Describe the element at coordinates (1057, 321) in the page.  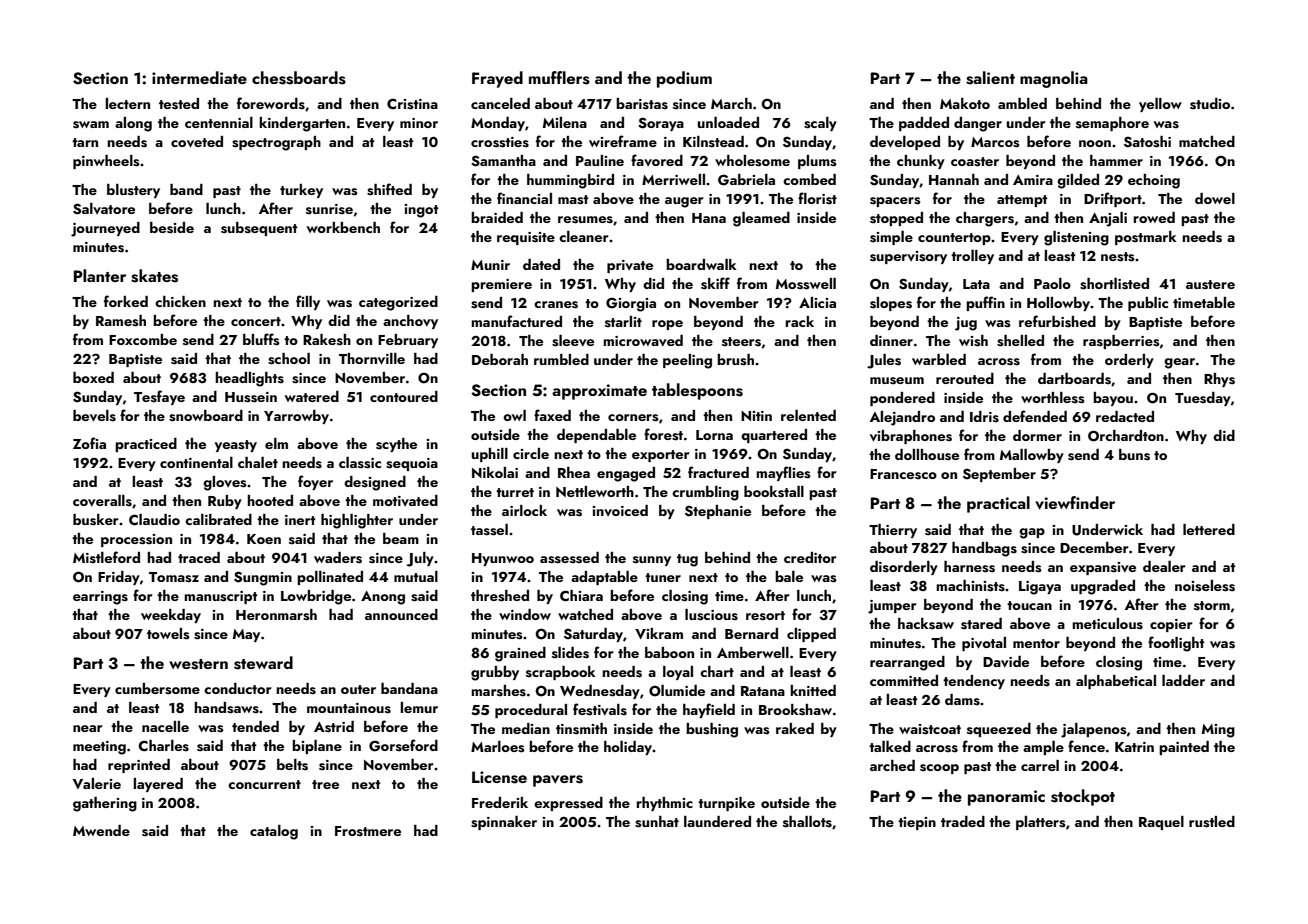
I see `refurbished` at that location.
